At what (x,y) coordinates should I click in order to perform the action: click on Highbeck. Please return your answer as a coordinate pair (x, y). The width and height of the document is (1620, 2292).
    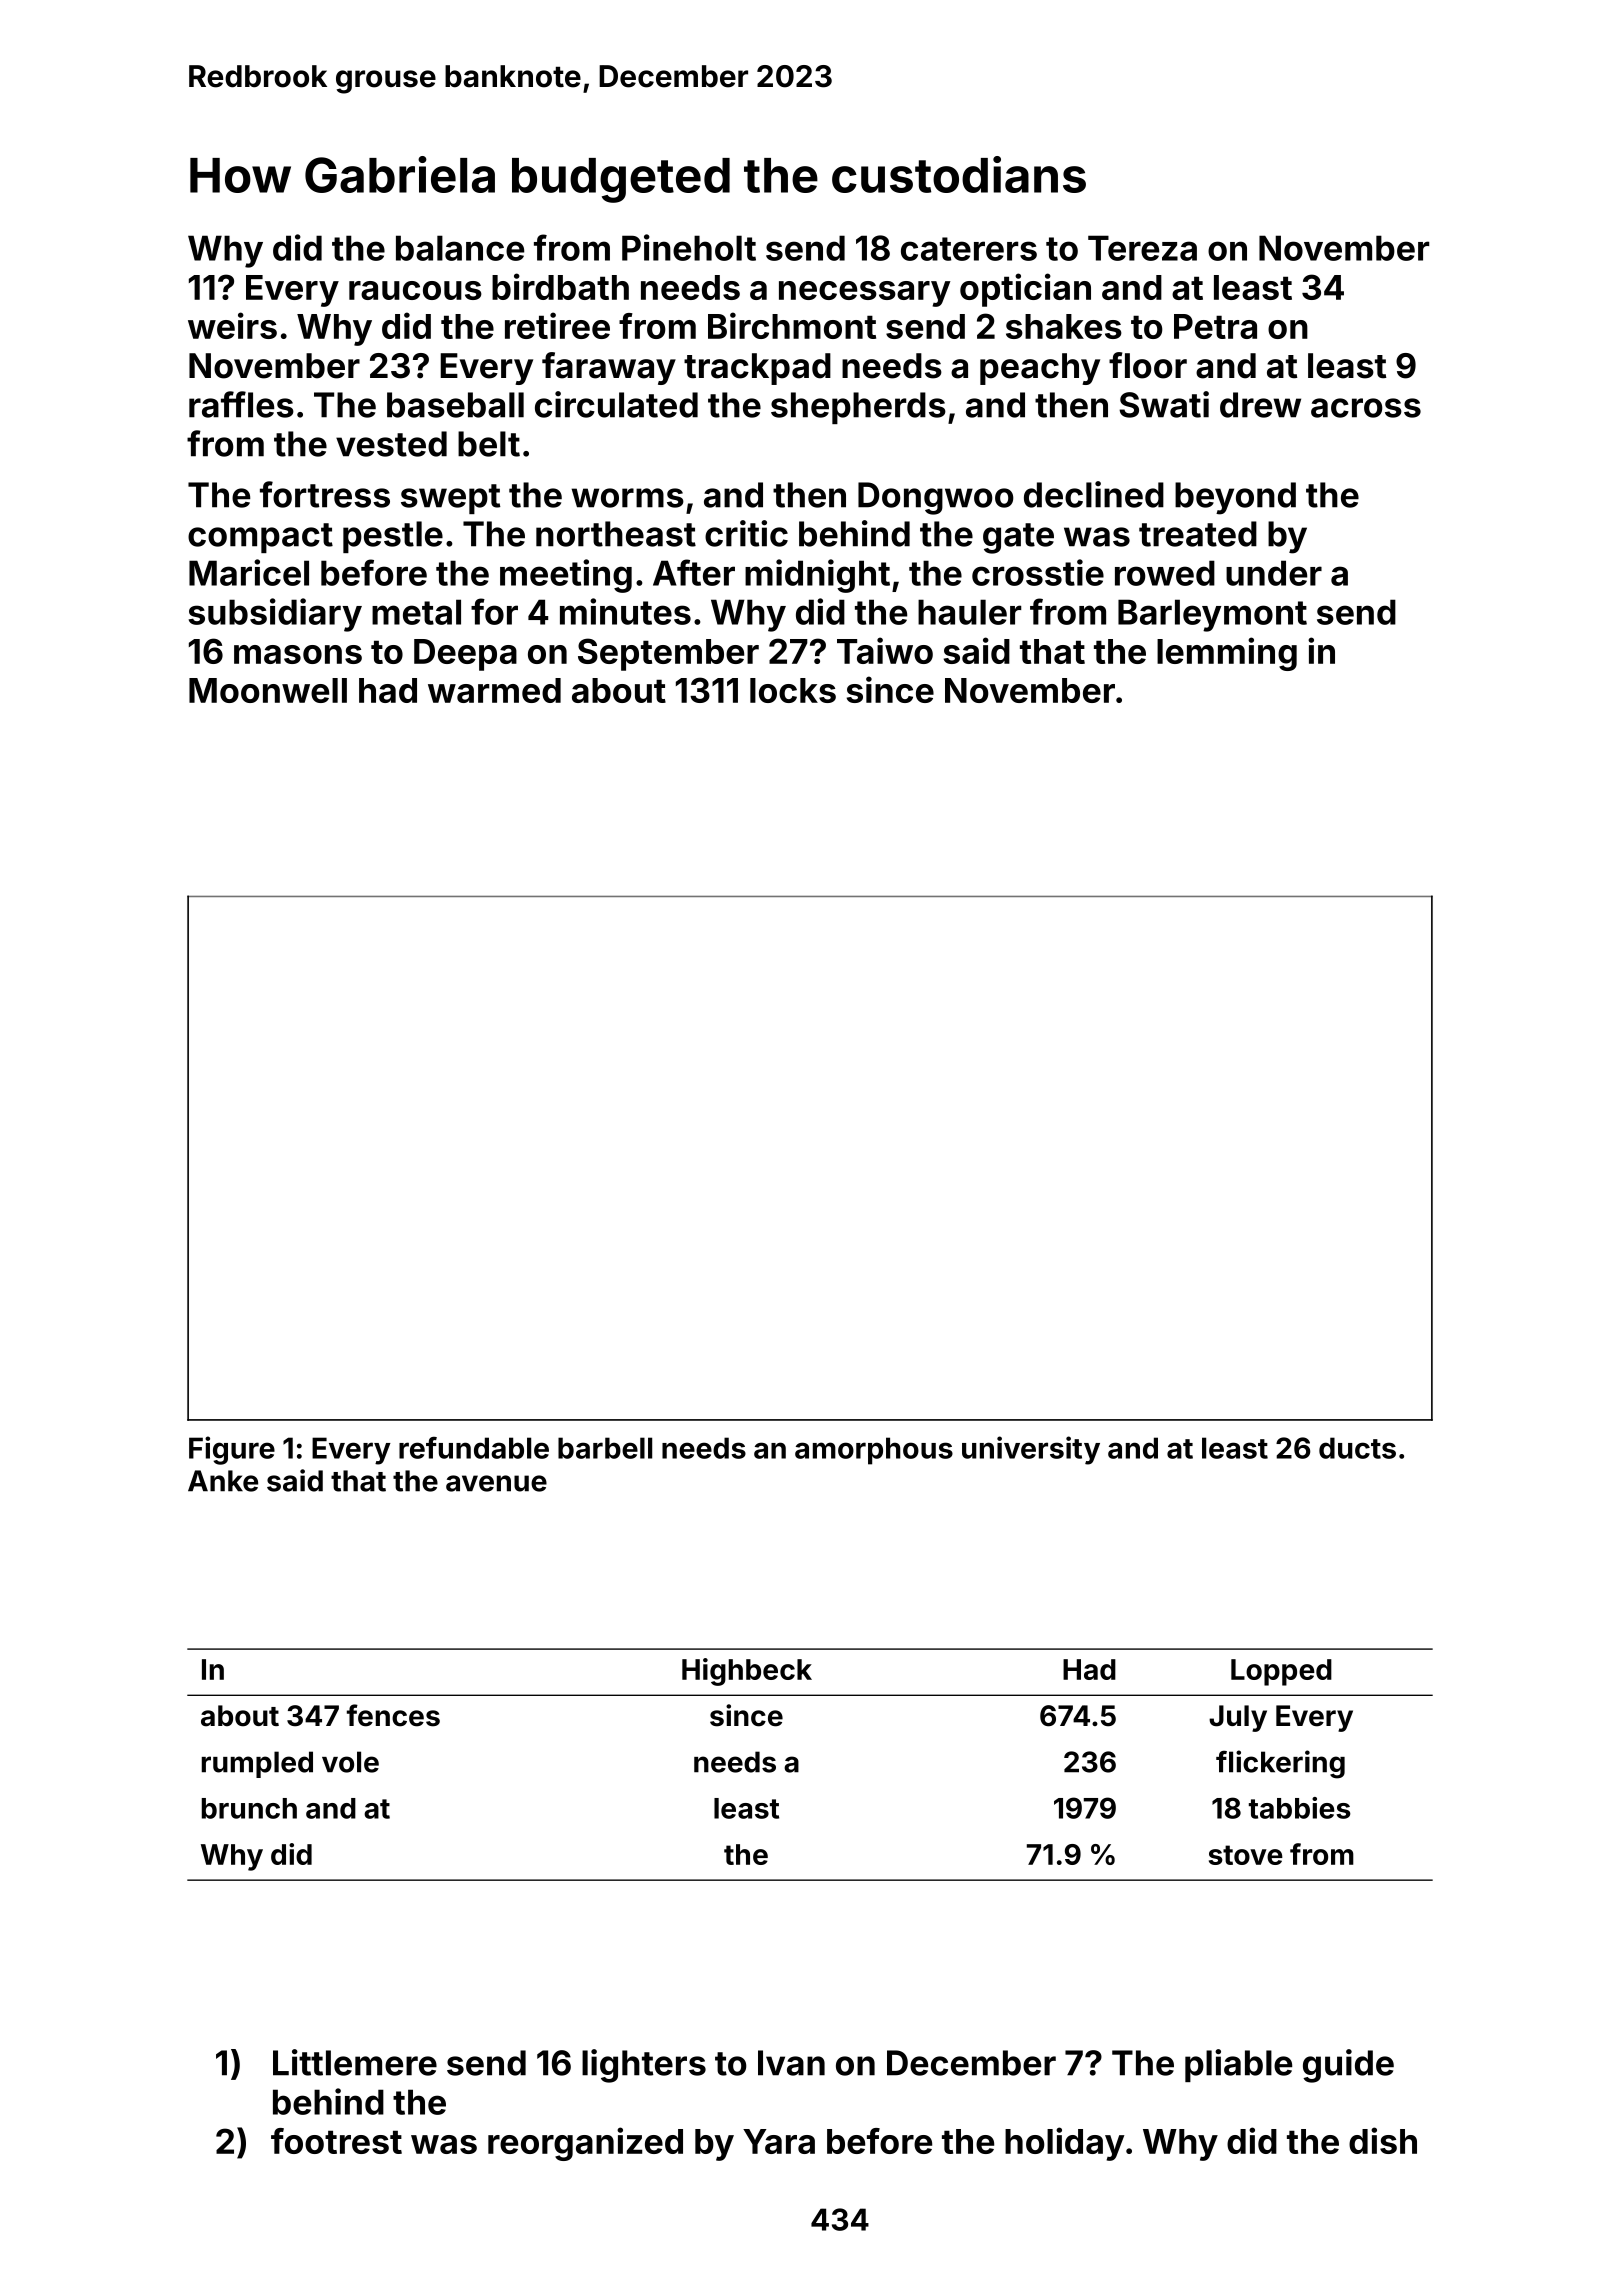
    Looking at the image, I should click on (747, 1672).
